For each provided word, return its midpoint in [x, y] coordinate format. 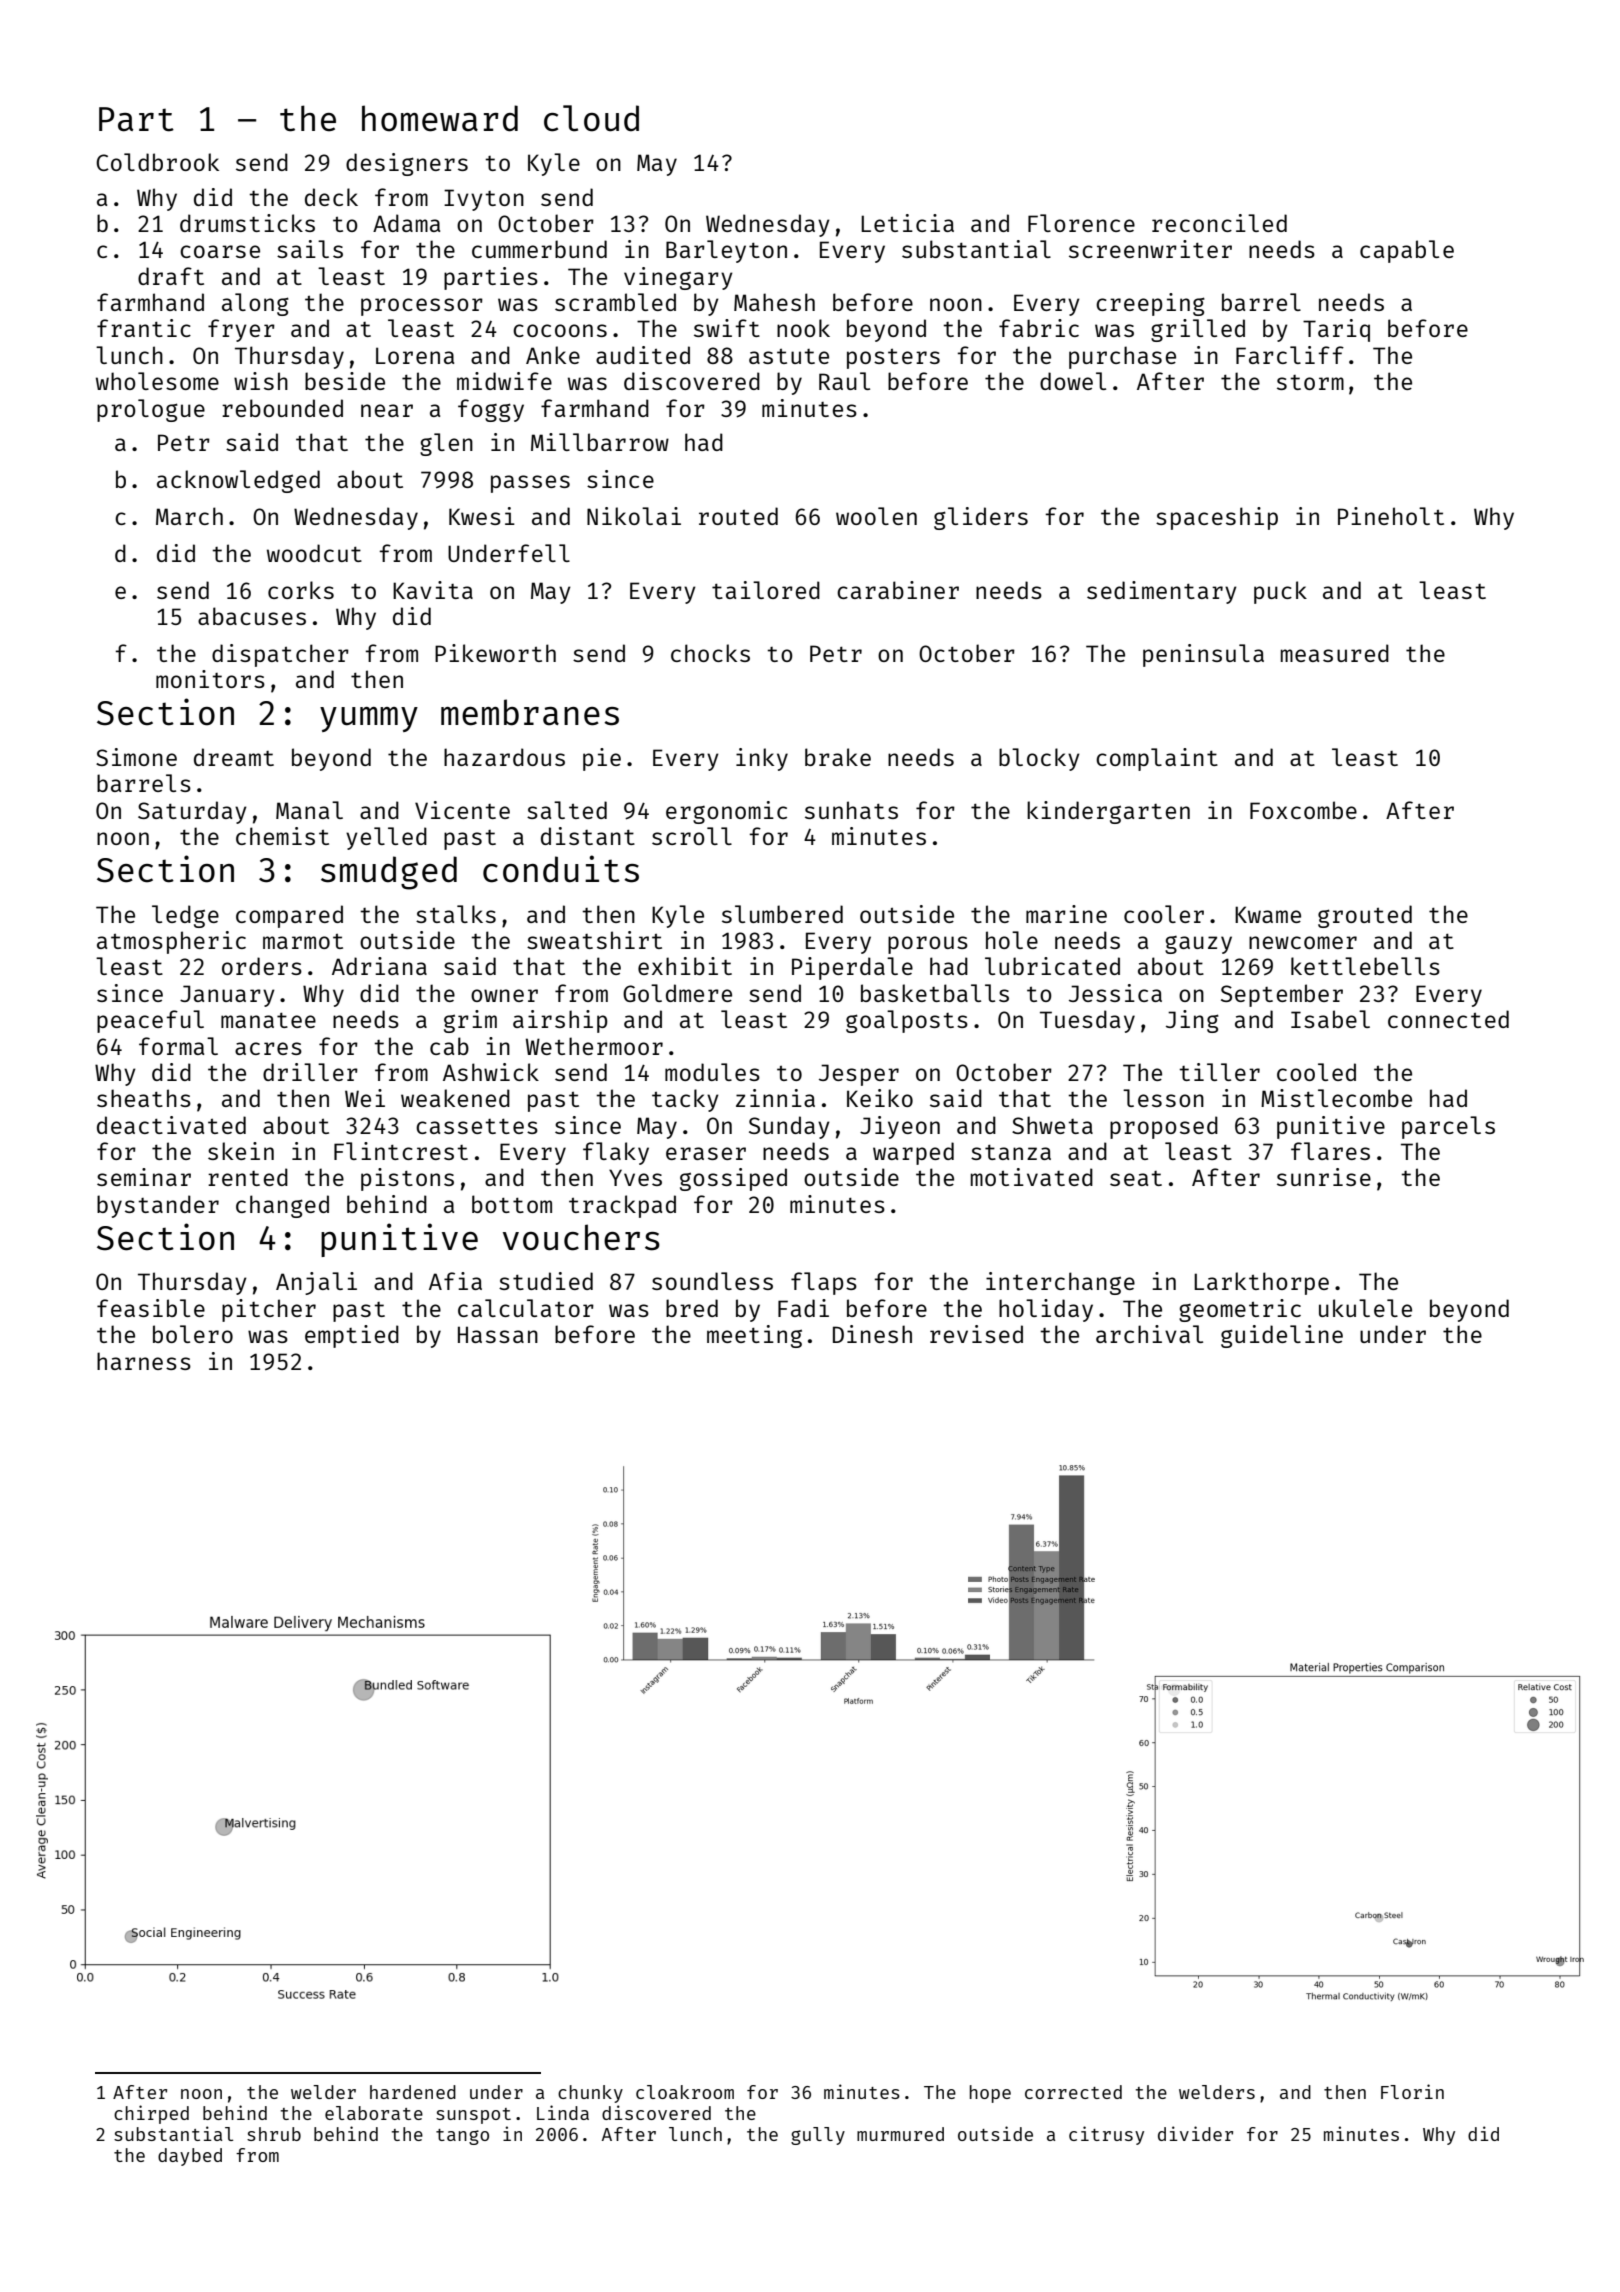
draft [171, 276]
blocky [1039, 759]
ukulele [1365, 1308]
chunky [590, 2094]
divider [1195, 2133]
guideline [1282, 1336]
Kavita [433, 590]
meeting [754, 1336]
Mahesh [774, 302]
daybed [190, 2157]
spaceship [1217, 518]
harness [144, 1361]
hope [990, 2094]
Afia [455, 1281]
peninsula [1203, 655]
